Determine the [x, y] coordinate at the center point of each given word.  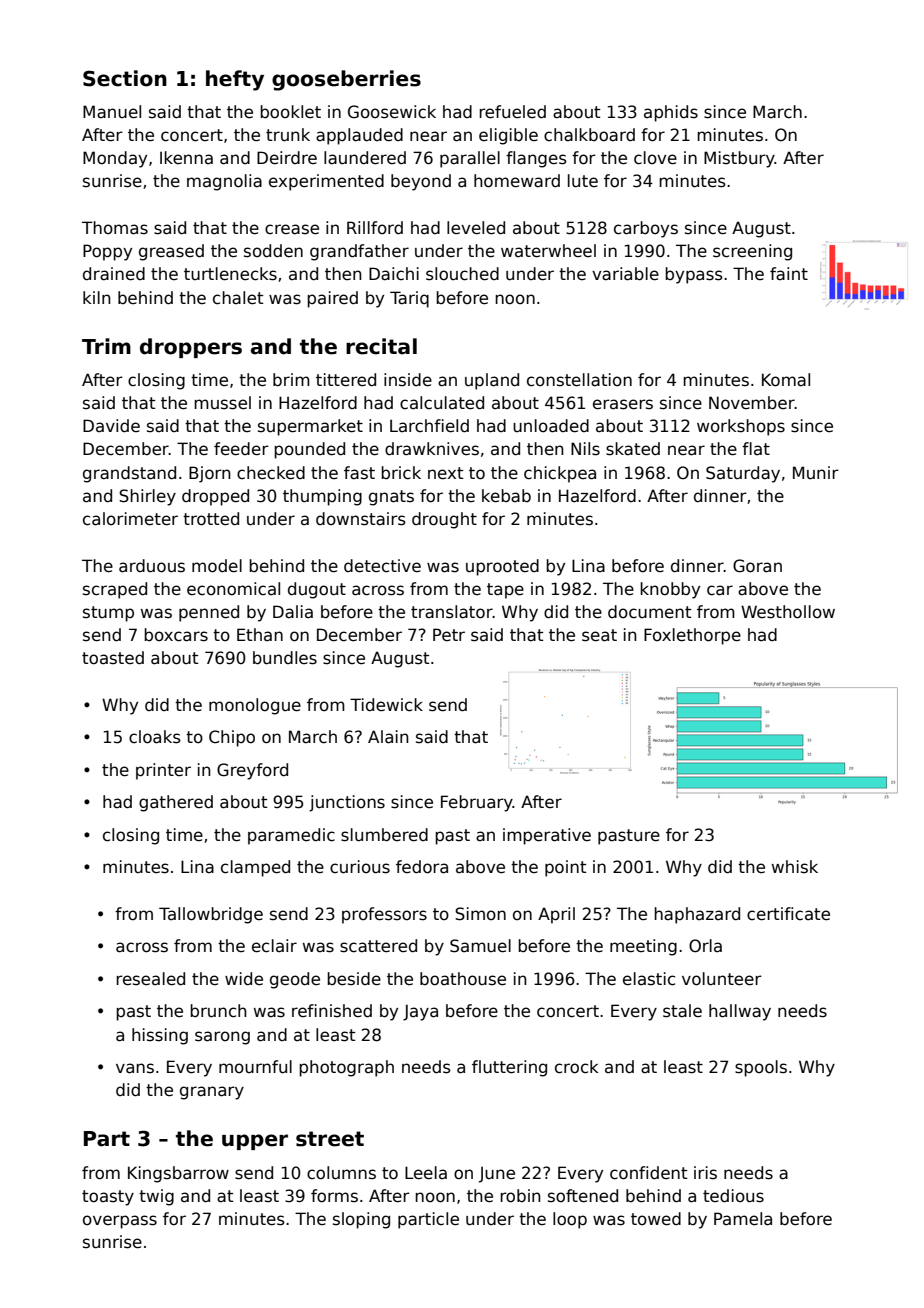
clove [655, 158]
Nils [585, 449]
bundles [285, 658]
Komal [786, 380]
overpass [120, 1222]
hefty [235, 80]
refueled [512, 112]
